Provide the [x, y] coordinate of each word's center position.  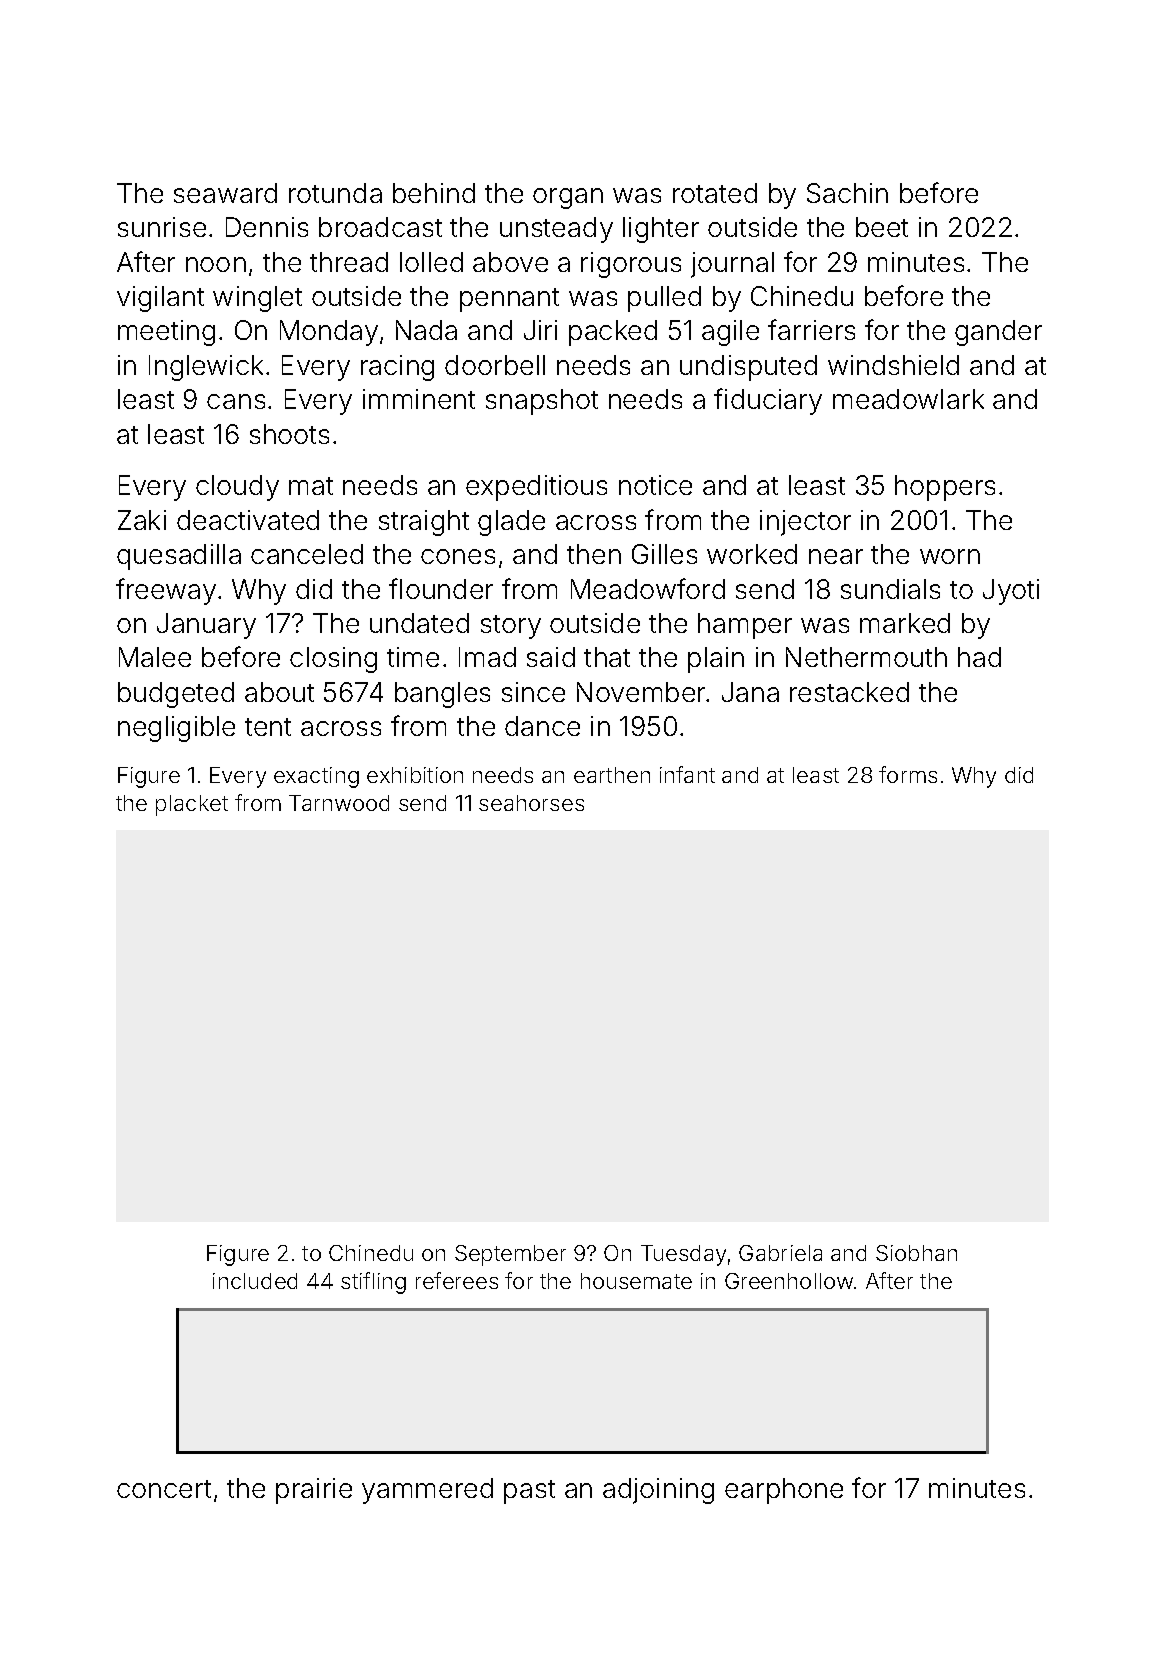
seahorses [531, 803]
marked [905, 623]
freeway [166, 591]
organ [568, 198]
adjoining [658, 1491]
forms [908, 774]
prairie [314, 1491]
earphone [784, 1491]
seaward [225, 193]
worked [752, 554]
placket [192, 805]
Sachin [847, 193]
